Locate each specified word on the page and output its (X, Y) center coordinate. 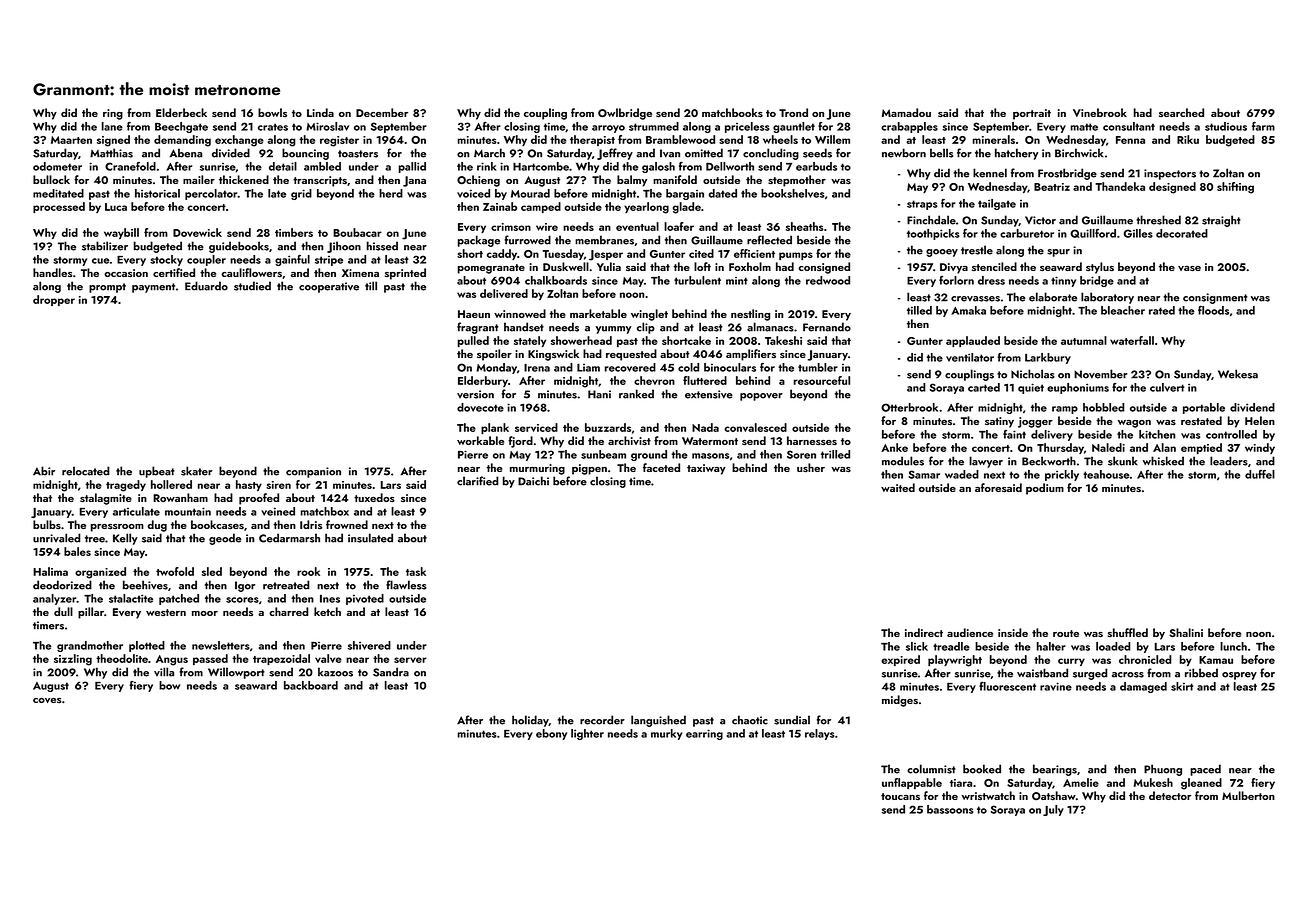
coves (47, 700)
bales (77, 551)
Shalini (1186, 632)
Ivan (670, 153)
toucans (900, 796)
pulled (473, 341)
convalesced (755, 427)
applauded (973, 341)
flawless (406, 585)
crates (273, 127)
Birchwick (1079, 153)
